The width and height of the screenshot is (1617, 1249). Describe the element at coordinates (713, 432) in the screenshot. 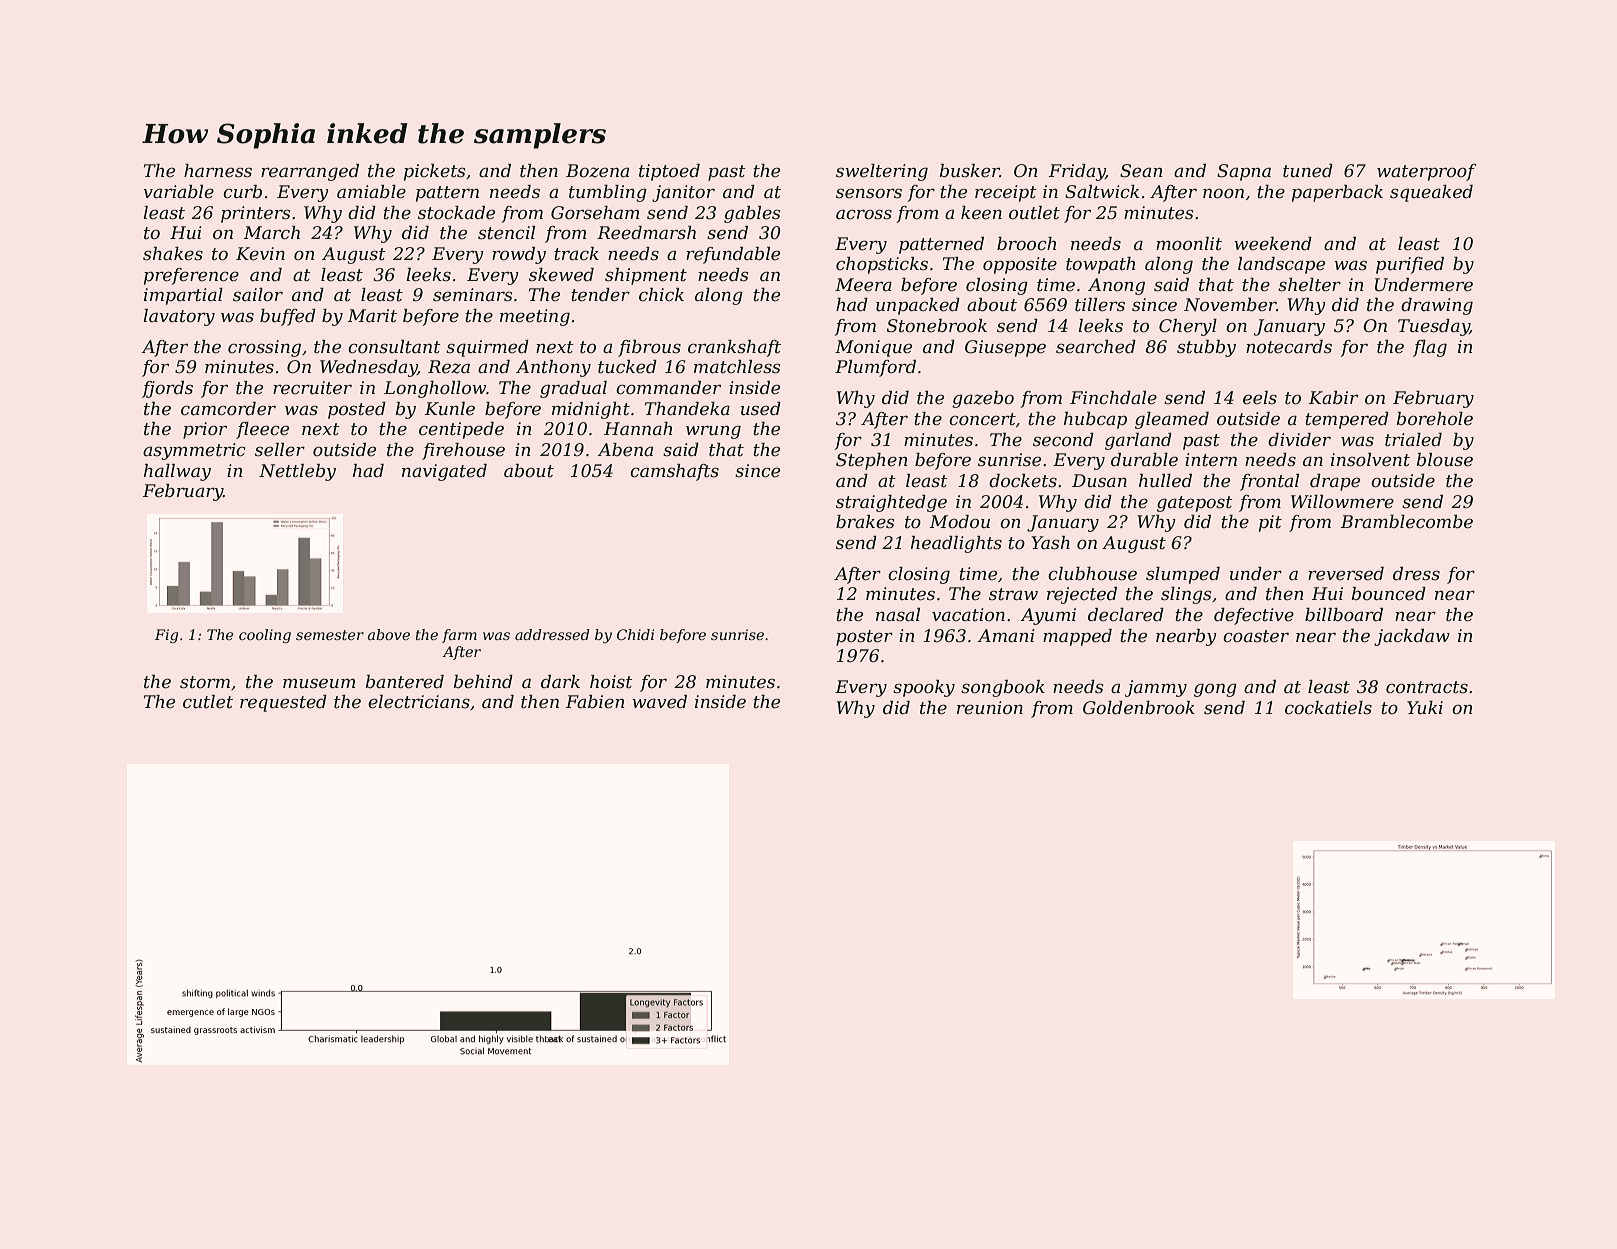

I see `wrung` at that location.
